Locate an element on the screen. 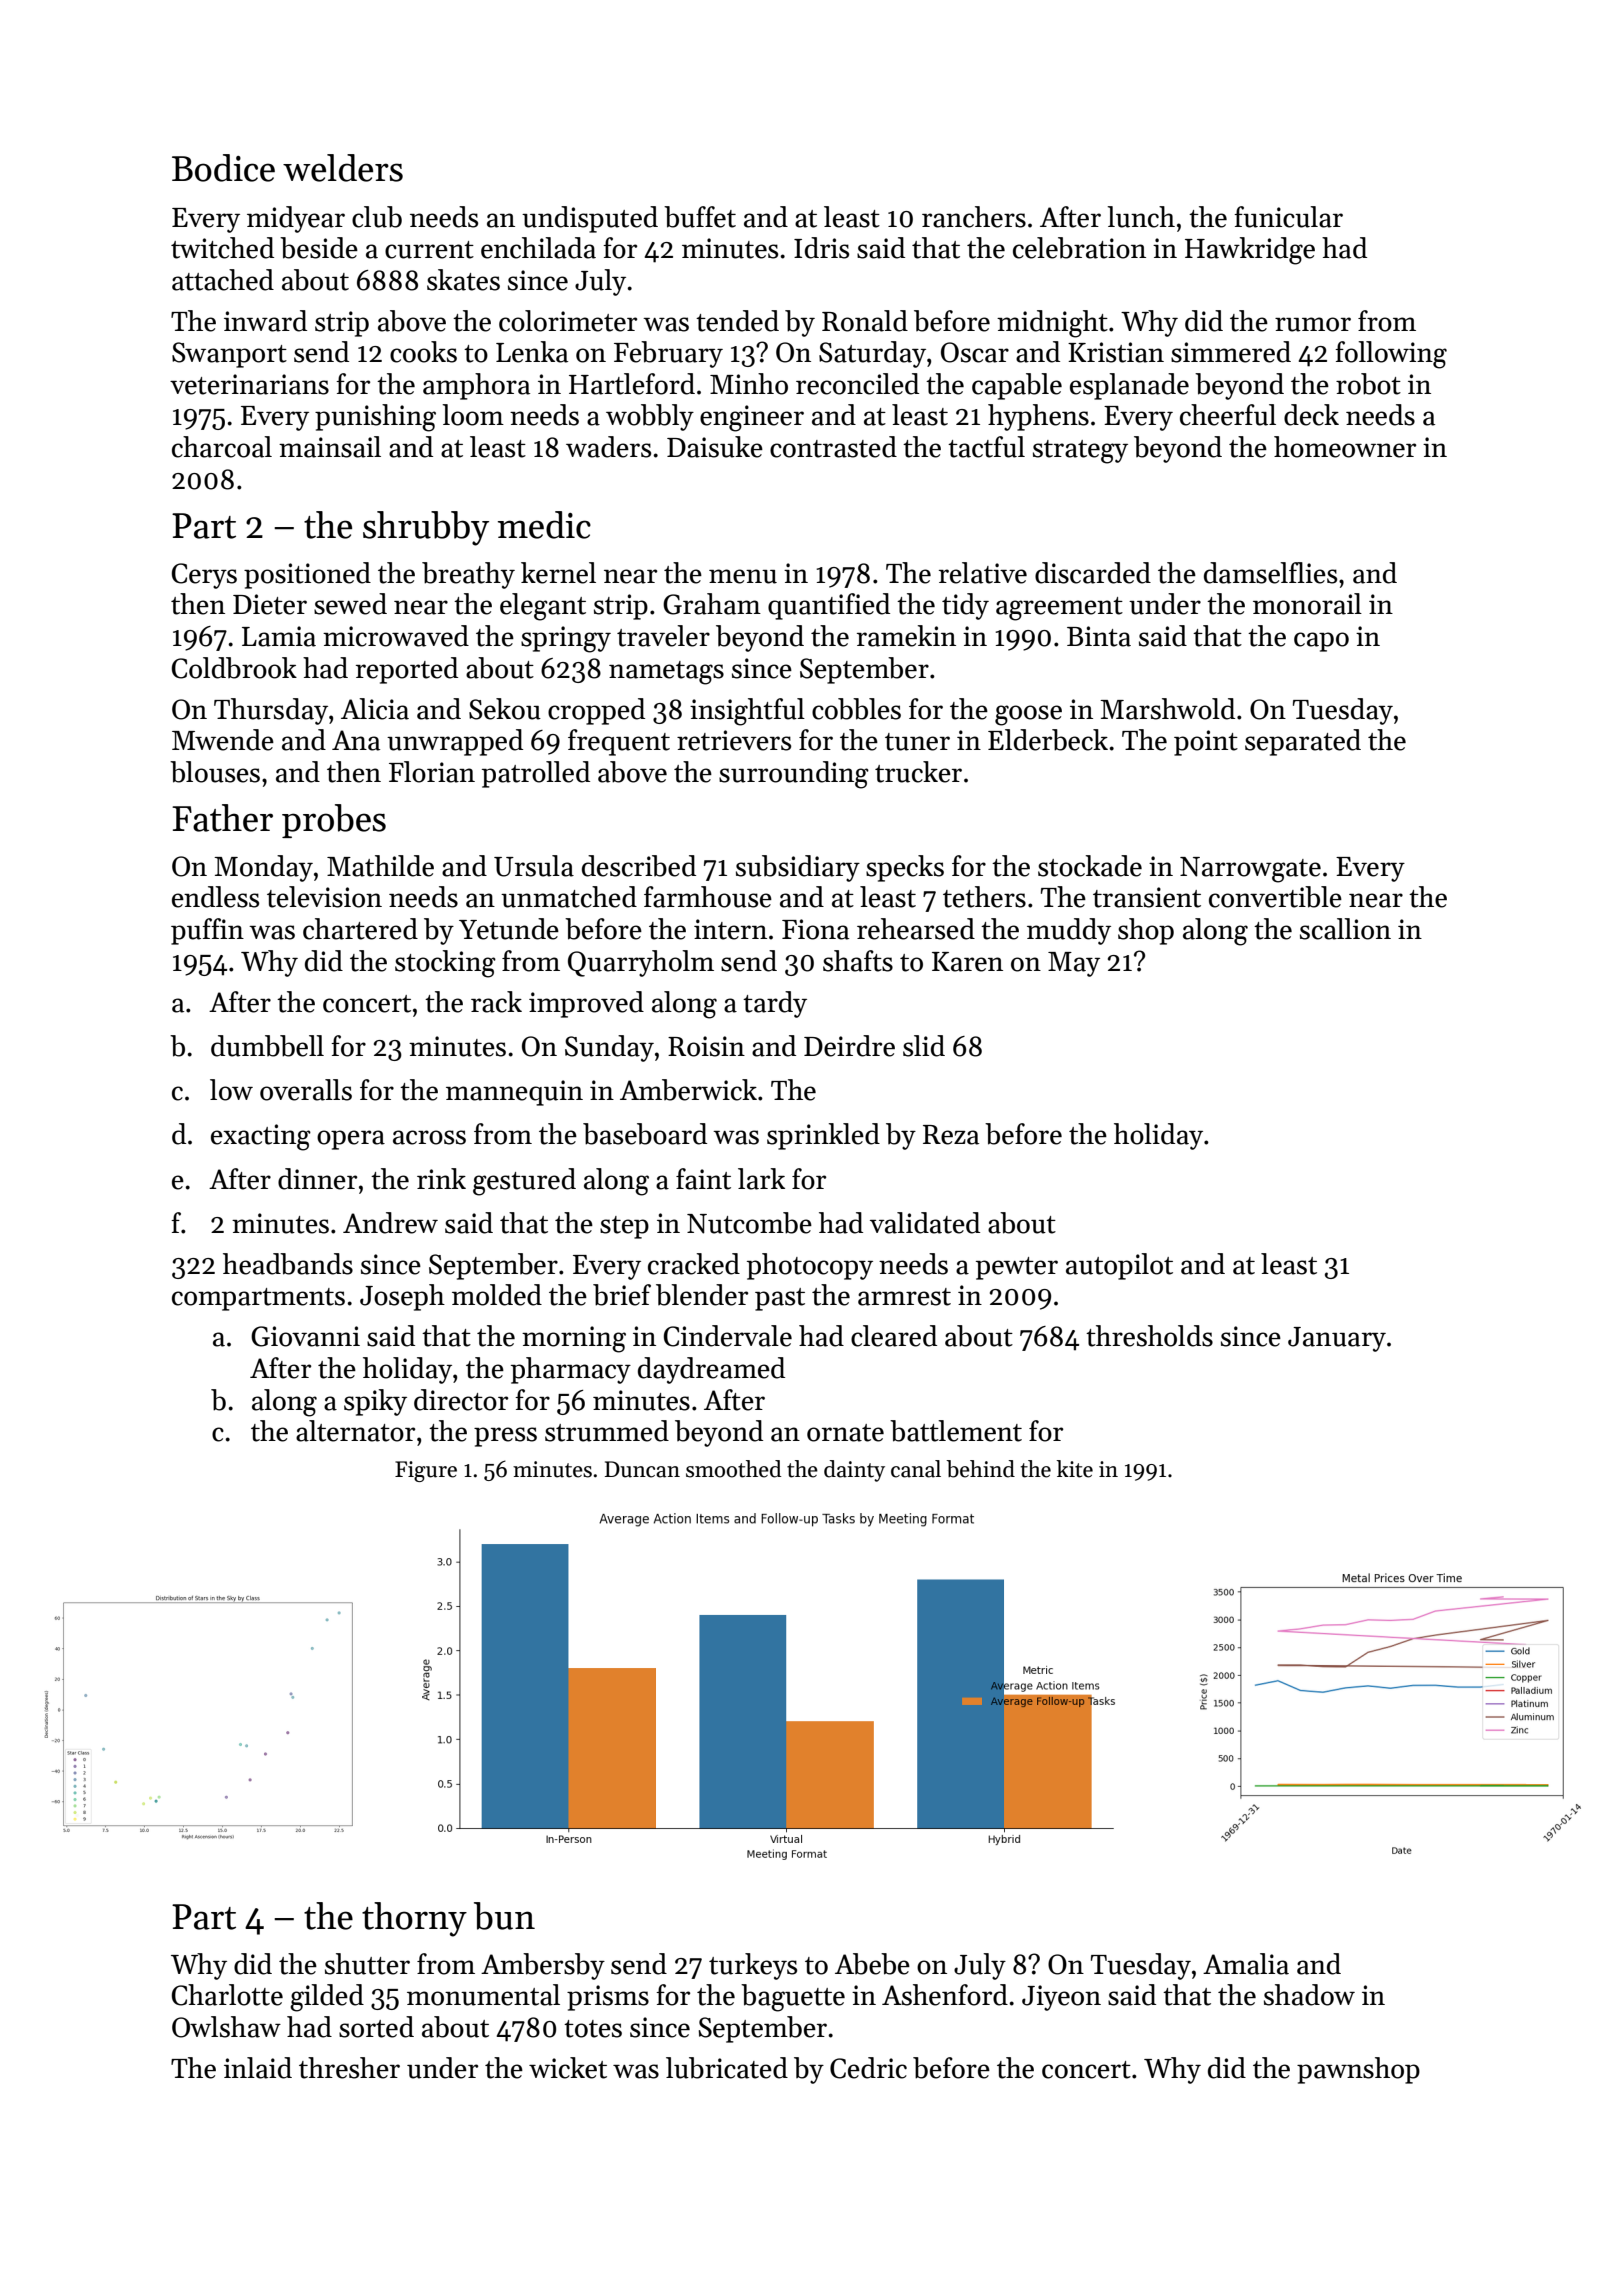 The image size is (1620, 2292). bun is located at coordinates (504, 1916).
